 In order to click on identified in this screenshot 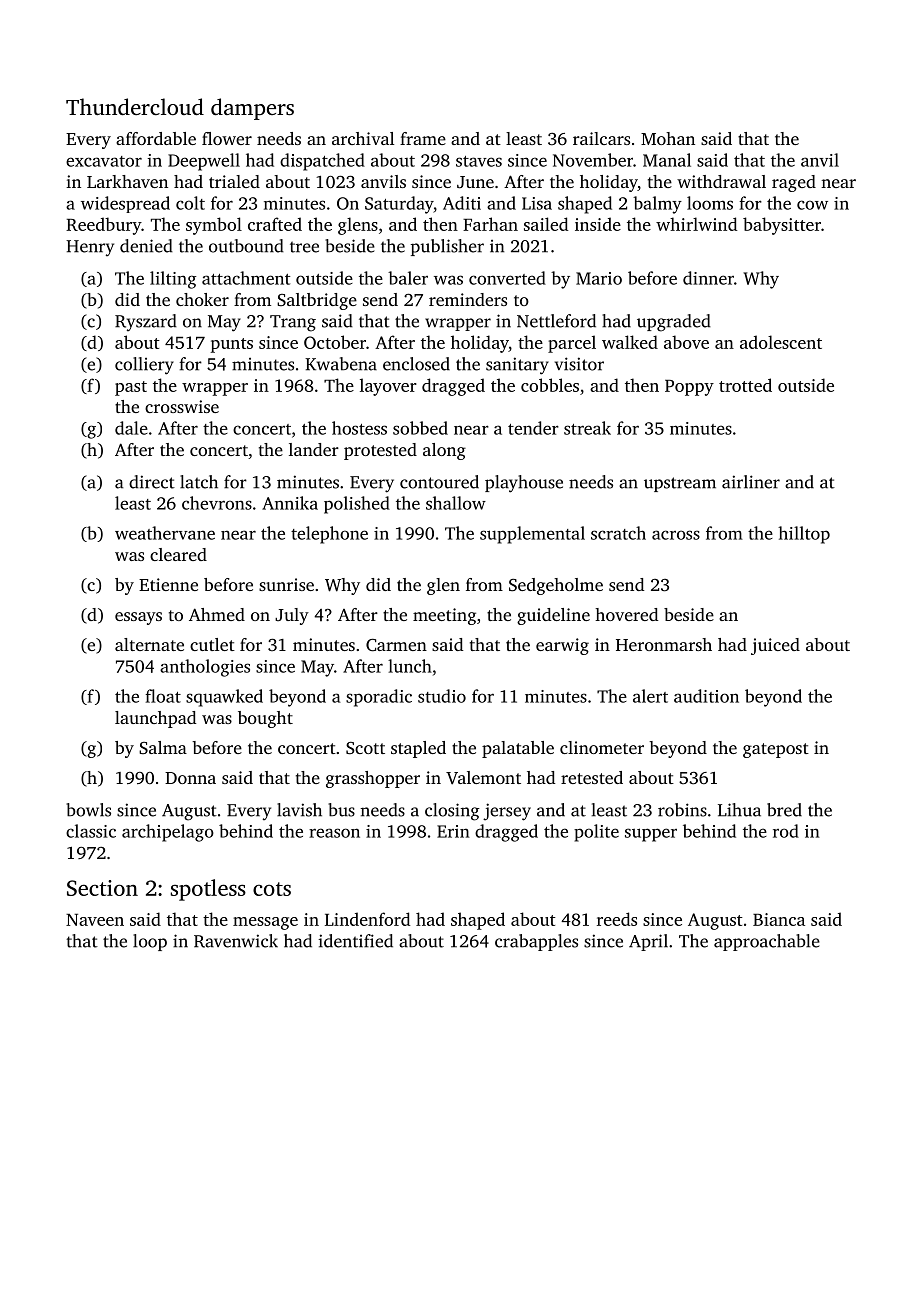, I will do `click(355, 941)`.
